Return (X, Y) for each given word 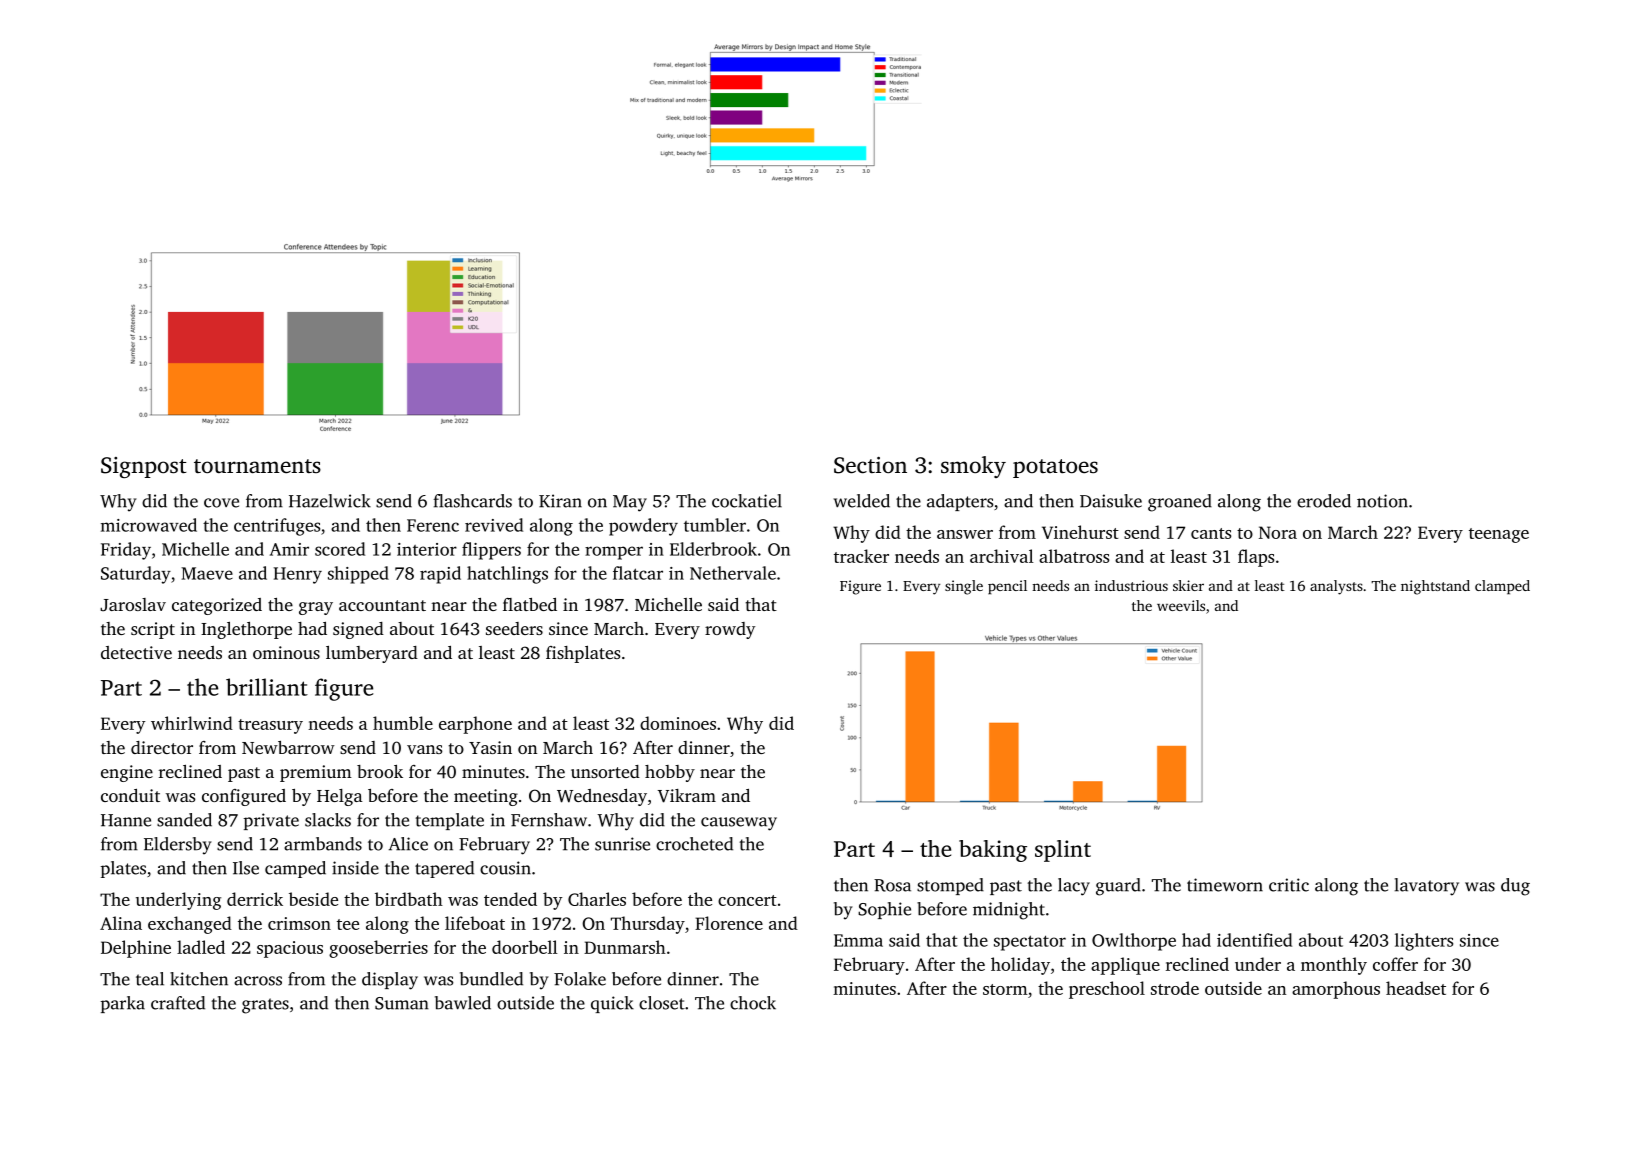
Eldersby (178, 846)
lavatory (1427, 887)
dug (1515, 887)
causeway (739, 824)
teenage (1499, 535)
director (162, 747)
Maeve (207, 573)
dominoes (678, 723)
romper (614, 553)
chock (753, 1003)
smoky (973, 467)
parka (123, 1004)
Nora (1278, 532)
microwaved (149, 525)
